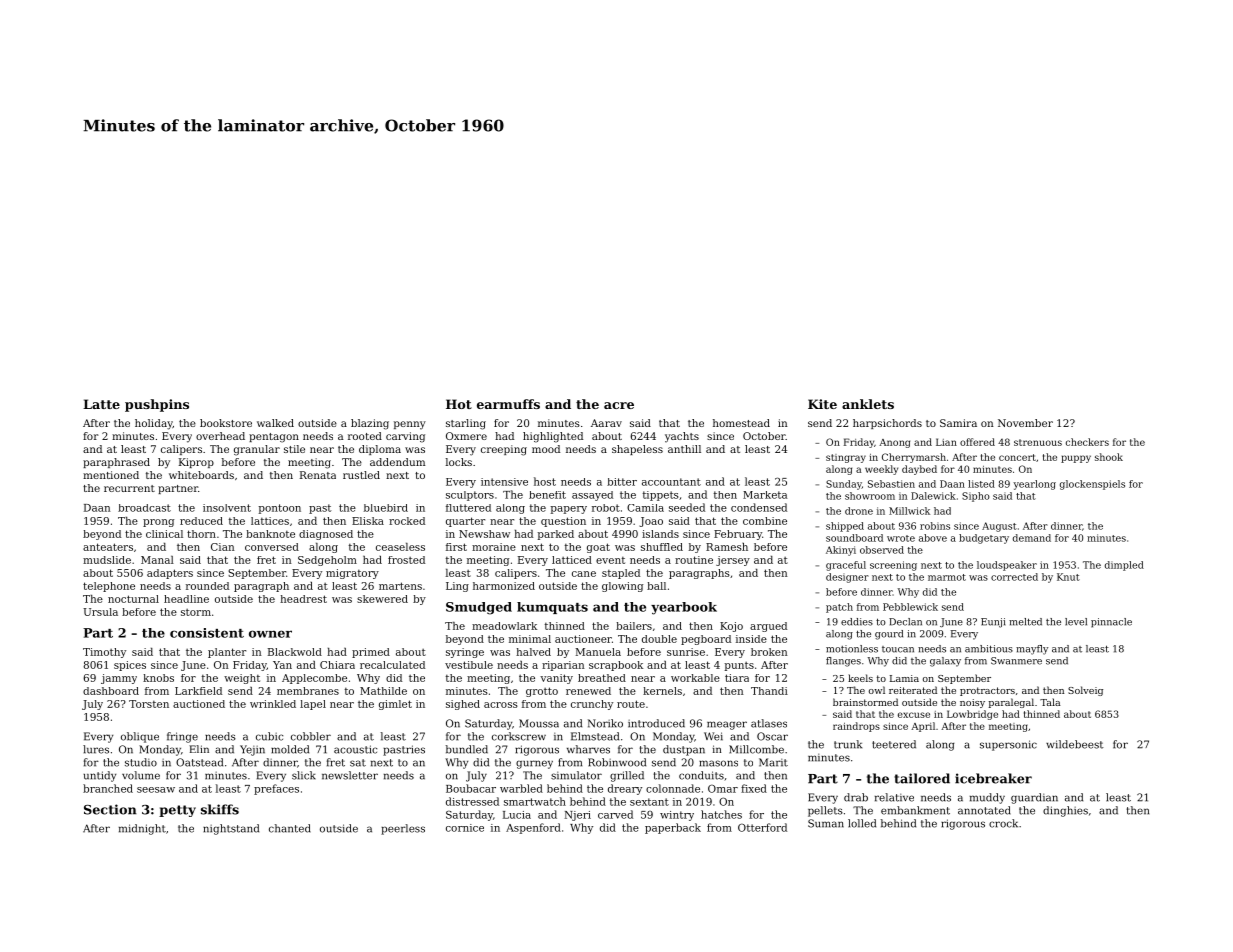  What do you see at coordinates (882, 550) in the page?
I see `observed` at bounding box center [882, 550].
